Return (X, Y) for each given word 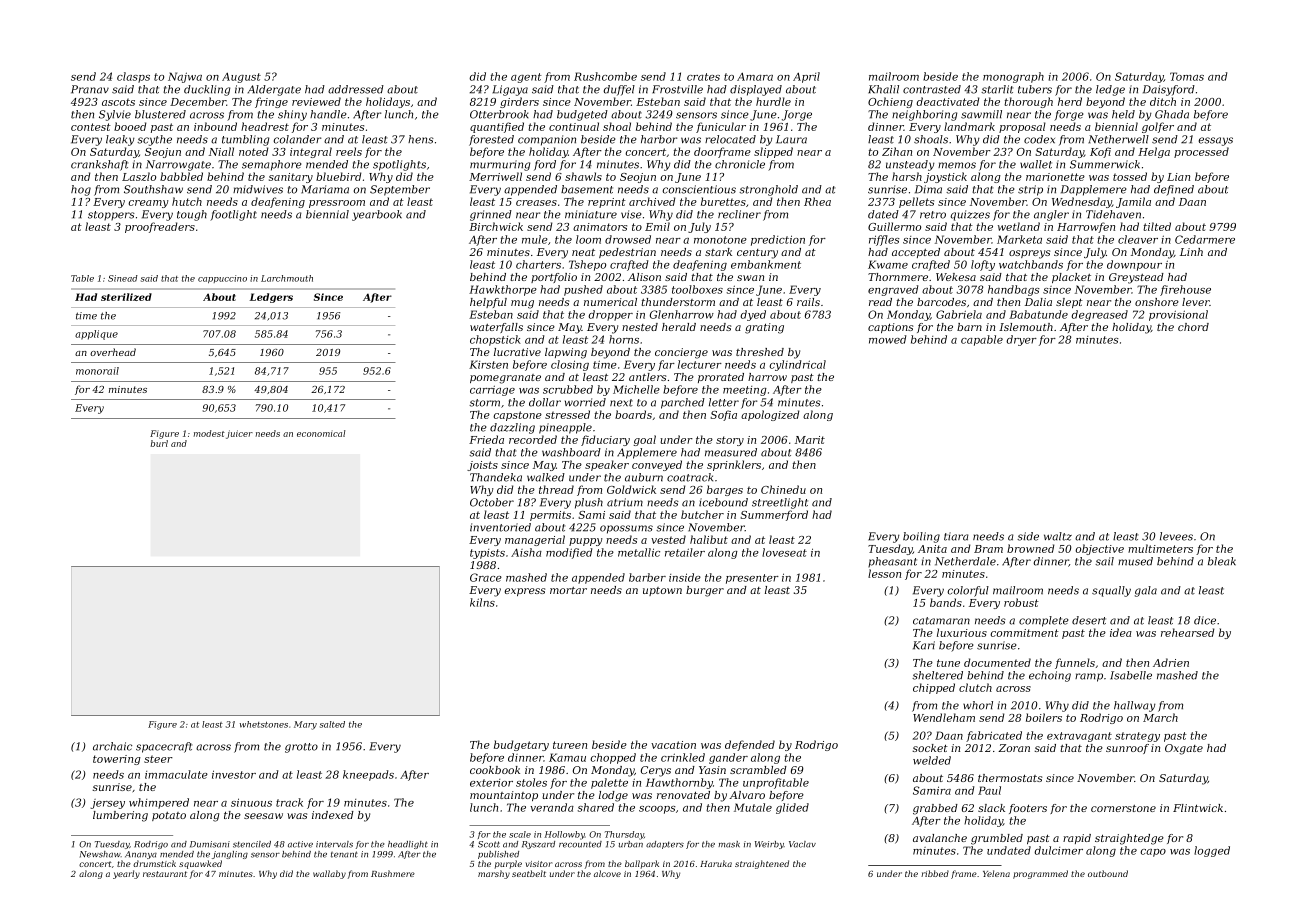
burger (705, 591)
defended (750, 745)
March (1160, 717)
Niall (221, 151)
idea (1121, 632)
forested (491, 140)
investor (234, 774)
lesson (884, 573)
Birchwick (496, 226)
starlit (997, 89)
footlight (233, 215)
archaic (112, 746)
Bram (988, 549)
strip (1030, 190)
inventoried (500, 527)
